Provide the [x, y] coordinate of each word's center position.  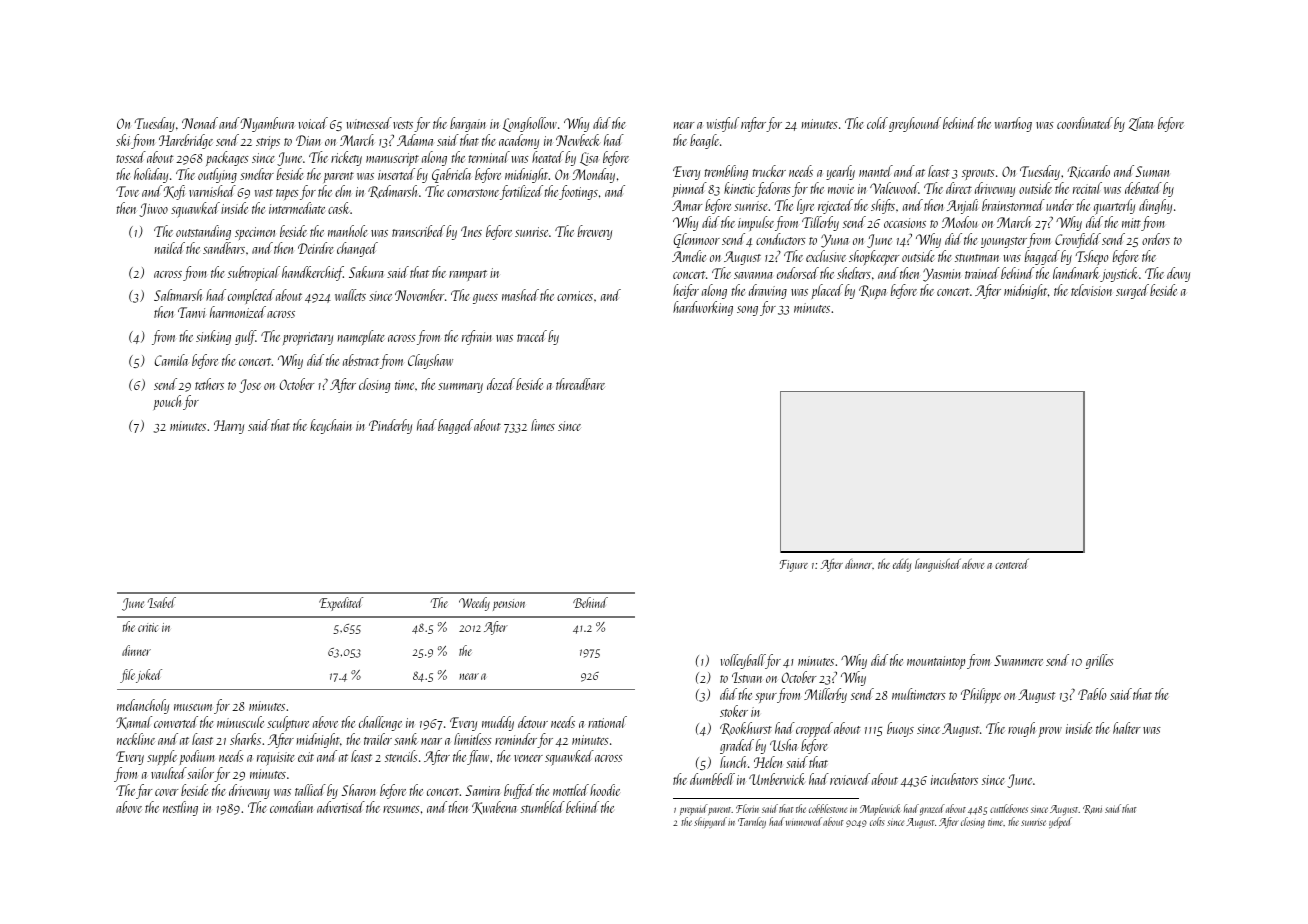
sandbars [224, 248]
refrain [477, 337]
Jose [250, 386]
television [1091, 290]
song [747, 311]
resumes [401, 809]
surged [1132, 291]
